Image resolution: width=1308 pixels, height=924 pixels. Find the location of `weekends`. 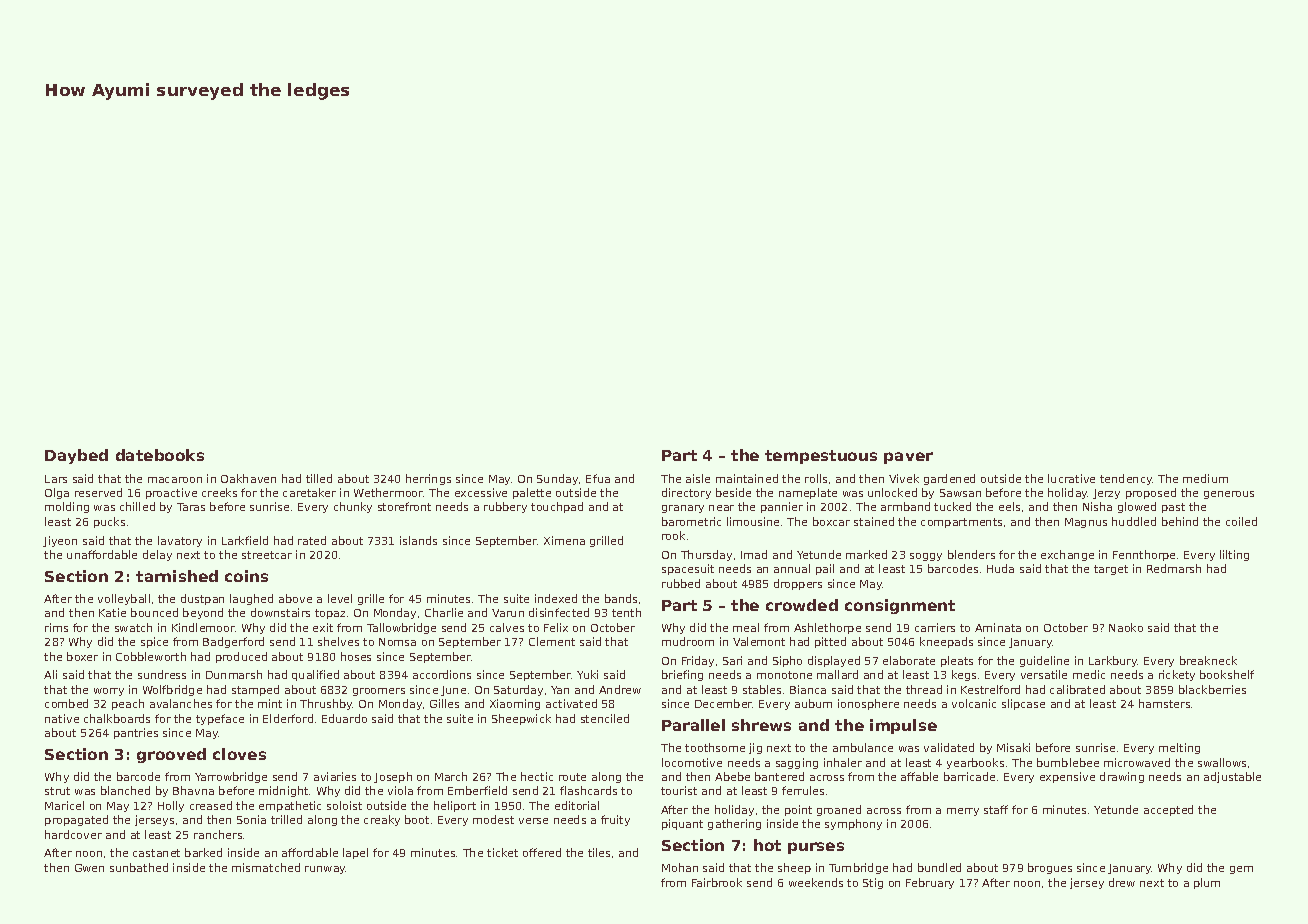

weekends is located at coordinates (816, 882).
